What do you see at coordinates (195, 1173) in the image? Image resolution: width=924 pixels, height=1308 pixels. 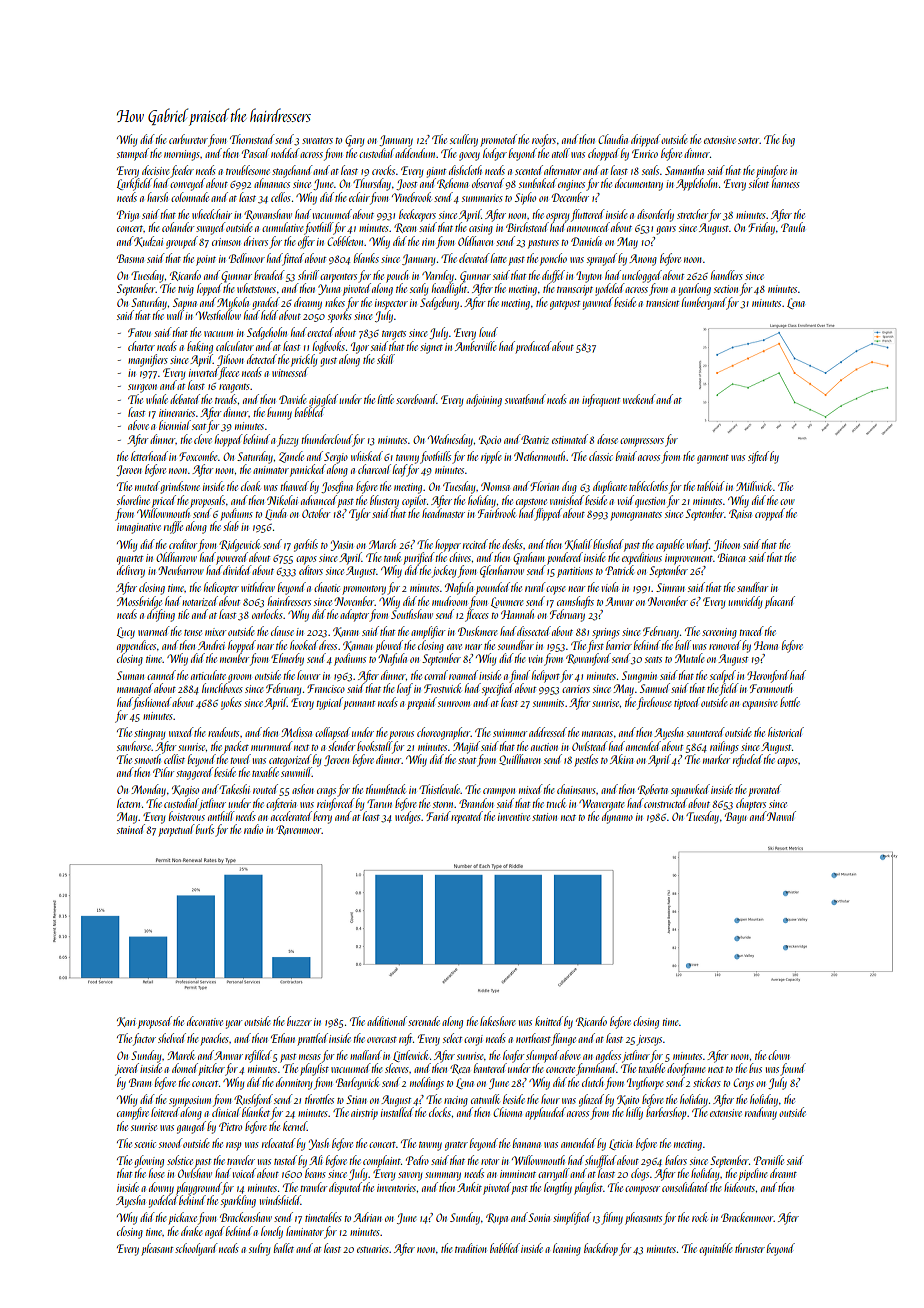 I see `Owlshaw` at bounding box center [195, 1173].
